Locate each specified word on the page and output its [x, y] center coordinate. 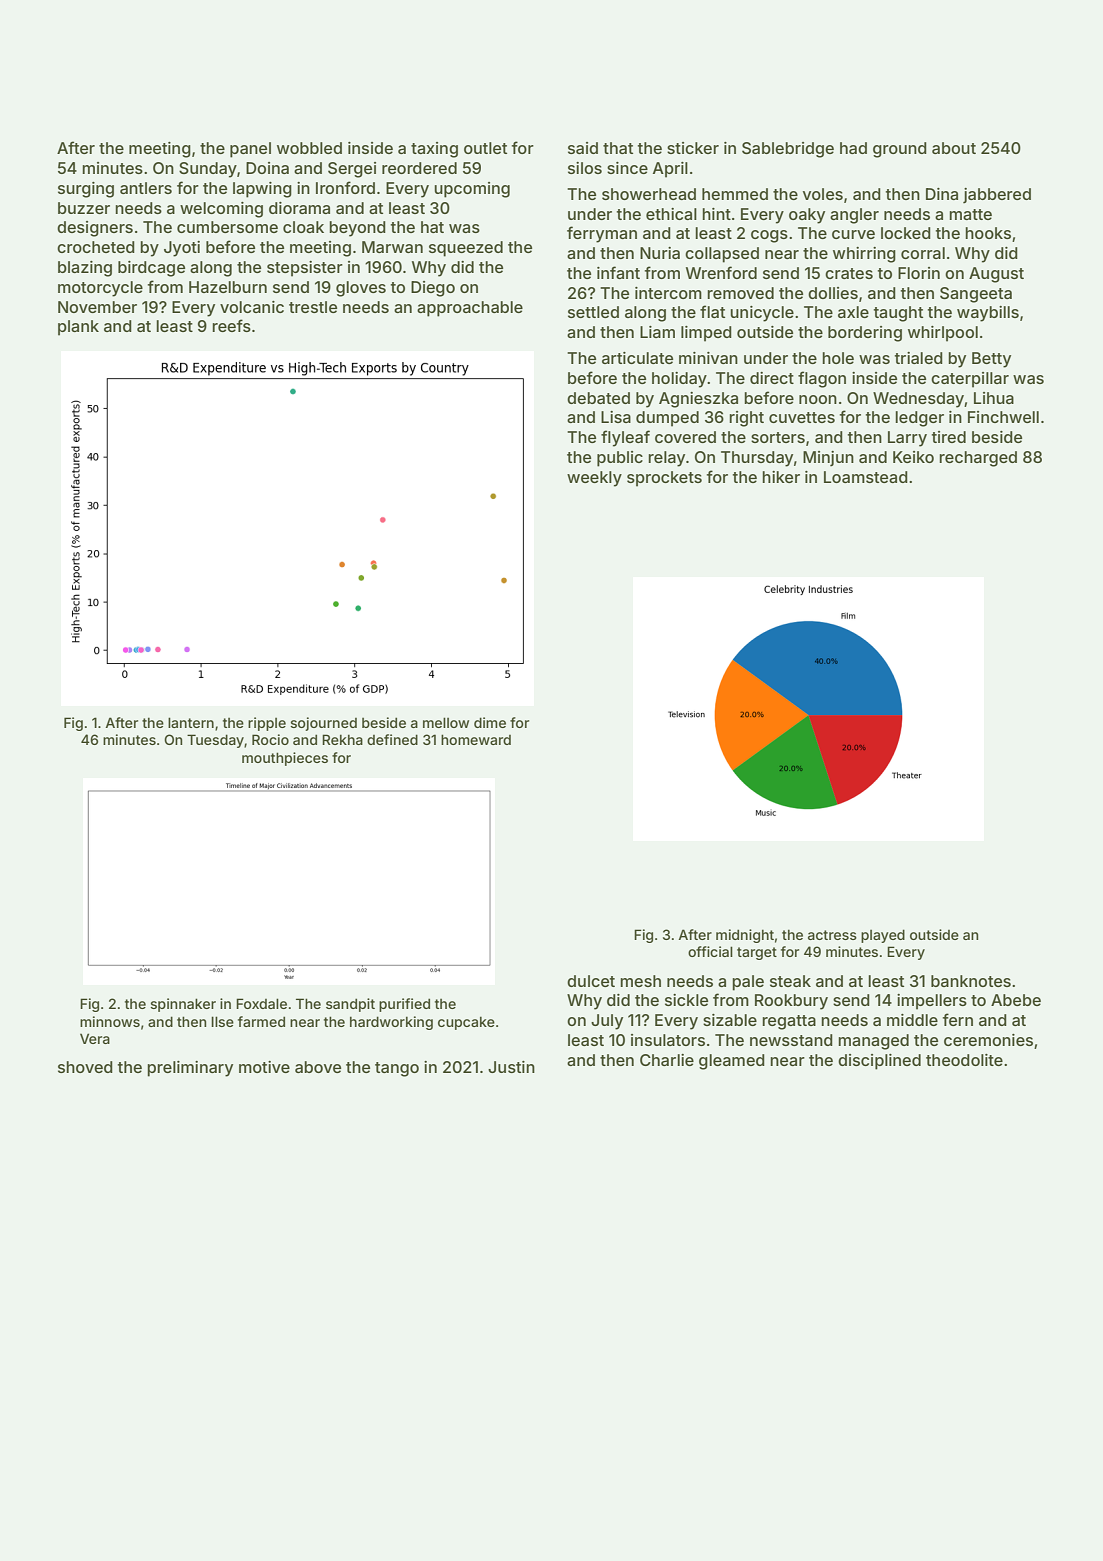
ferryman [602, 234]
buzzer [84, 208]
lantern [191, 722]
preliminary [190, 1069]
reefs [231, 325]
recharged [978, 459]
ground [900, 150]
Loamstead [866, 477]
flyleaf [625, 438]
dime [490, 722]
